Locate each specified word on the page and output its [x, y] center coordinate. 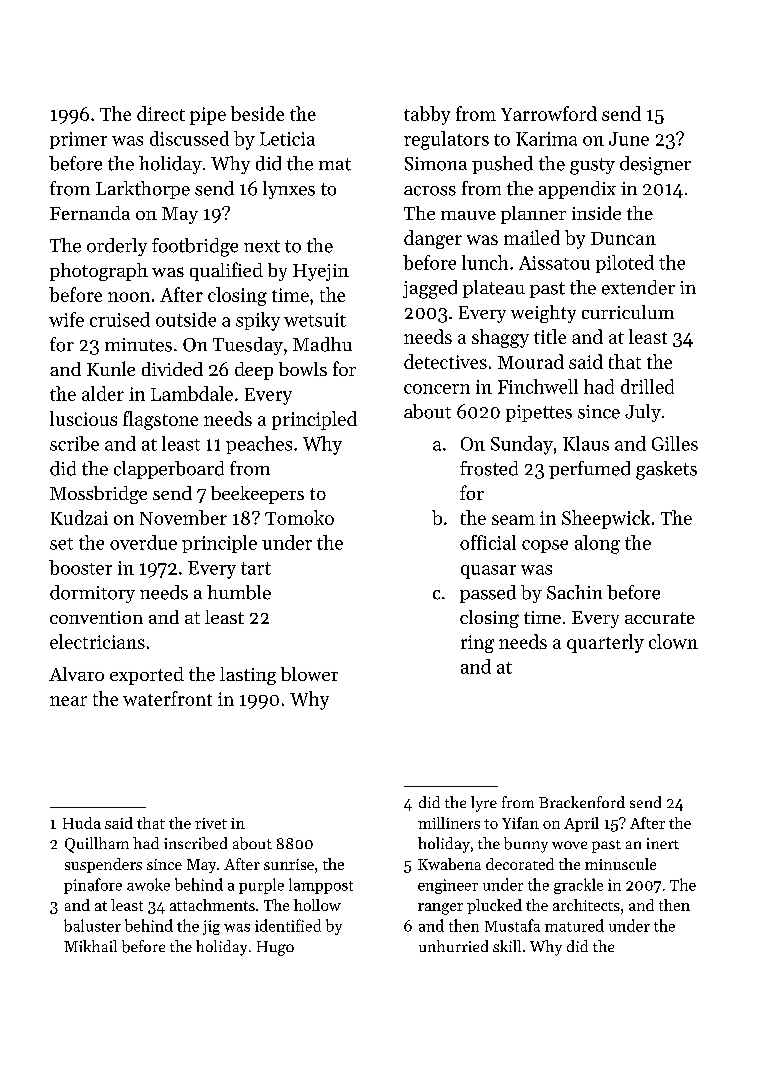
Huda [82, 823]
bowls [303, 369]
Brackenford [582, 802]
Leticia [287, 139]
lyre [484, 804]
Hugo [275, 948]
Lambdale [192, 393]
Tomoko [299, 517]
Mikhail [90, 946]
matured [574, 925]
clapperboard [169, 470]
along [597, 544]
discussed [189, 138]
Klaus [586, 443]
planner [533, 215]
